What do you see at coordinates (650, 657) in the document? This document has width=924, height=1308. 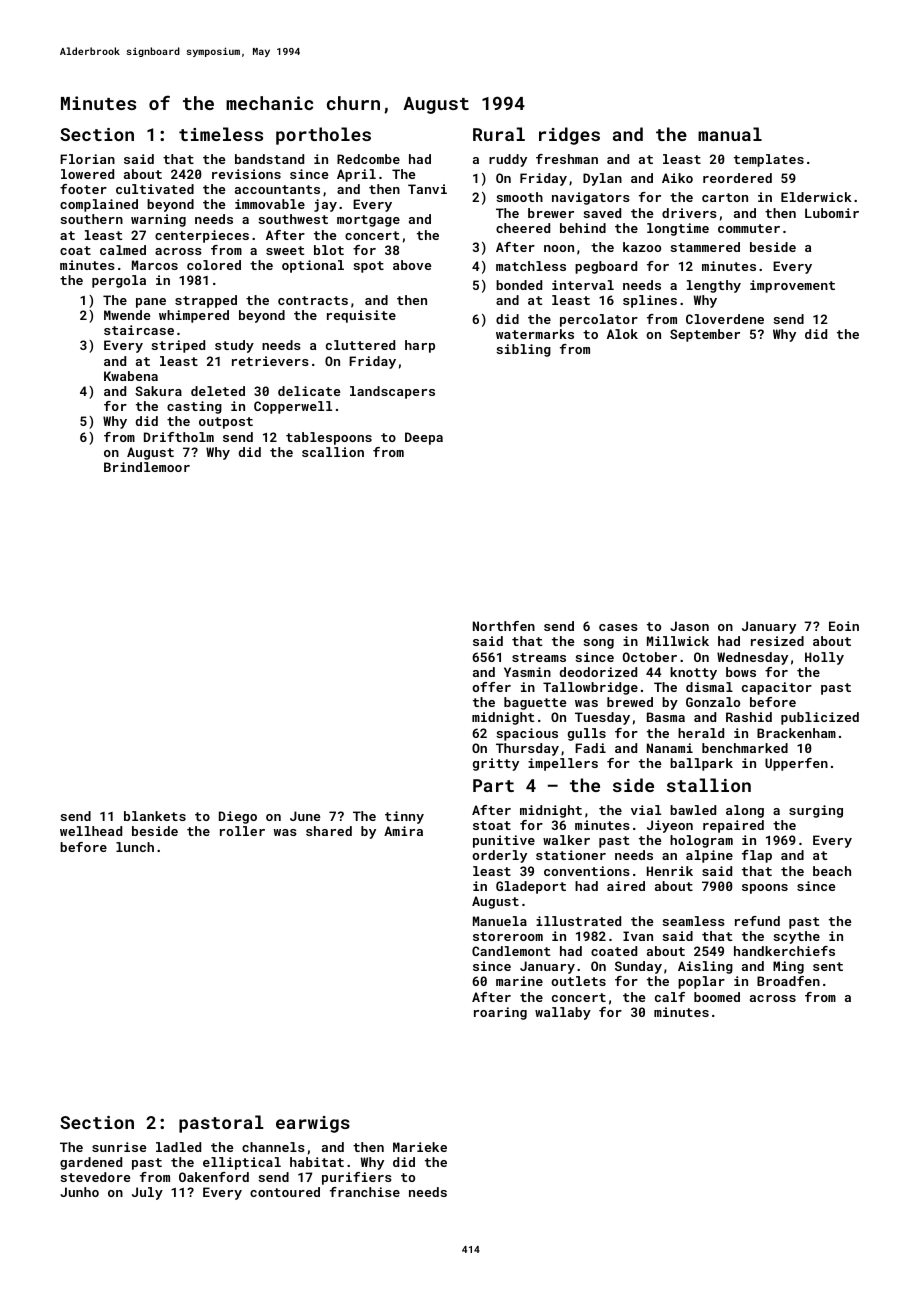 I see `October` at bounding box center [650, 657].
